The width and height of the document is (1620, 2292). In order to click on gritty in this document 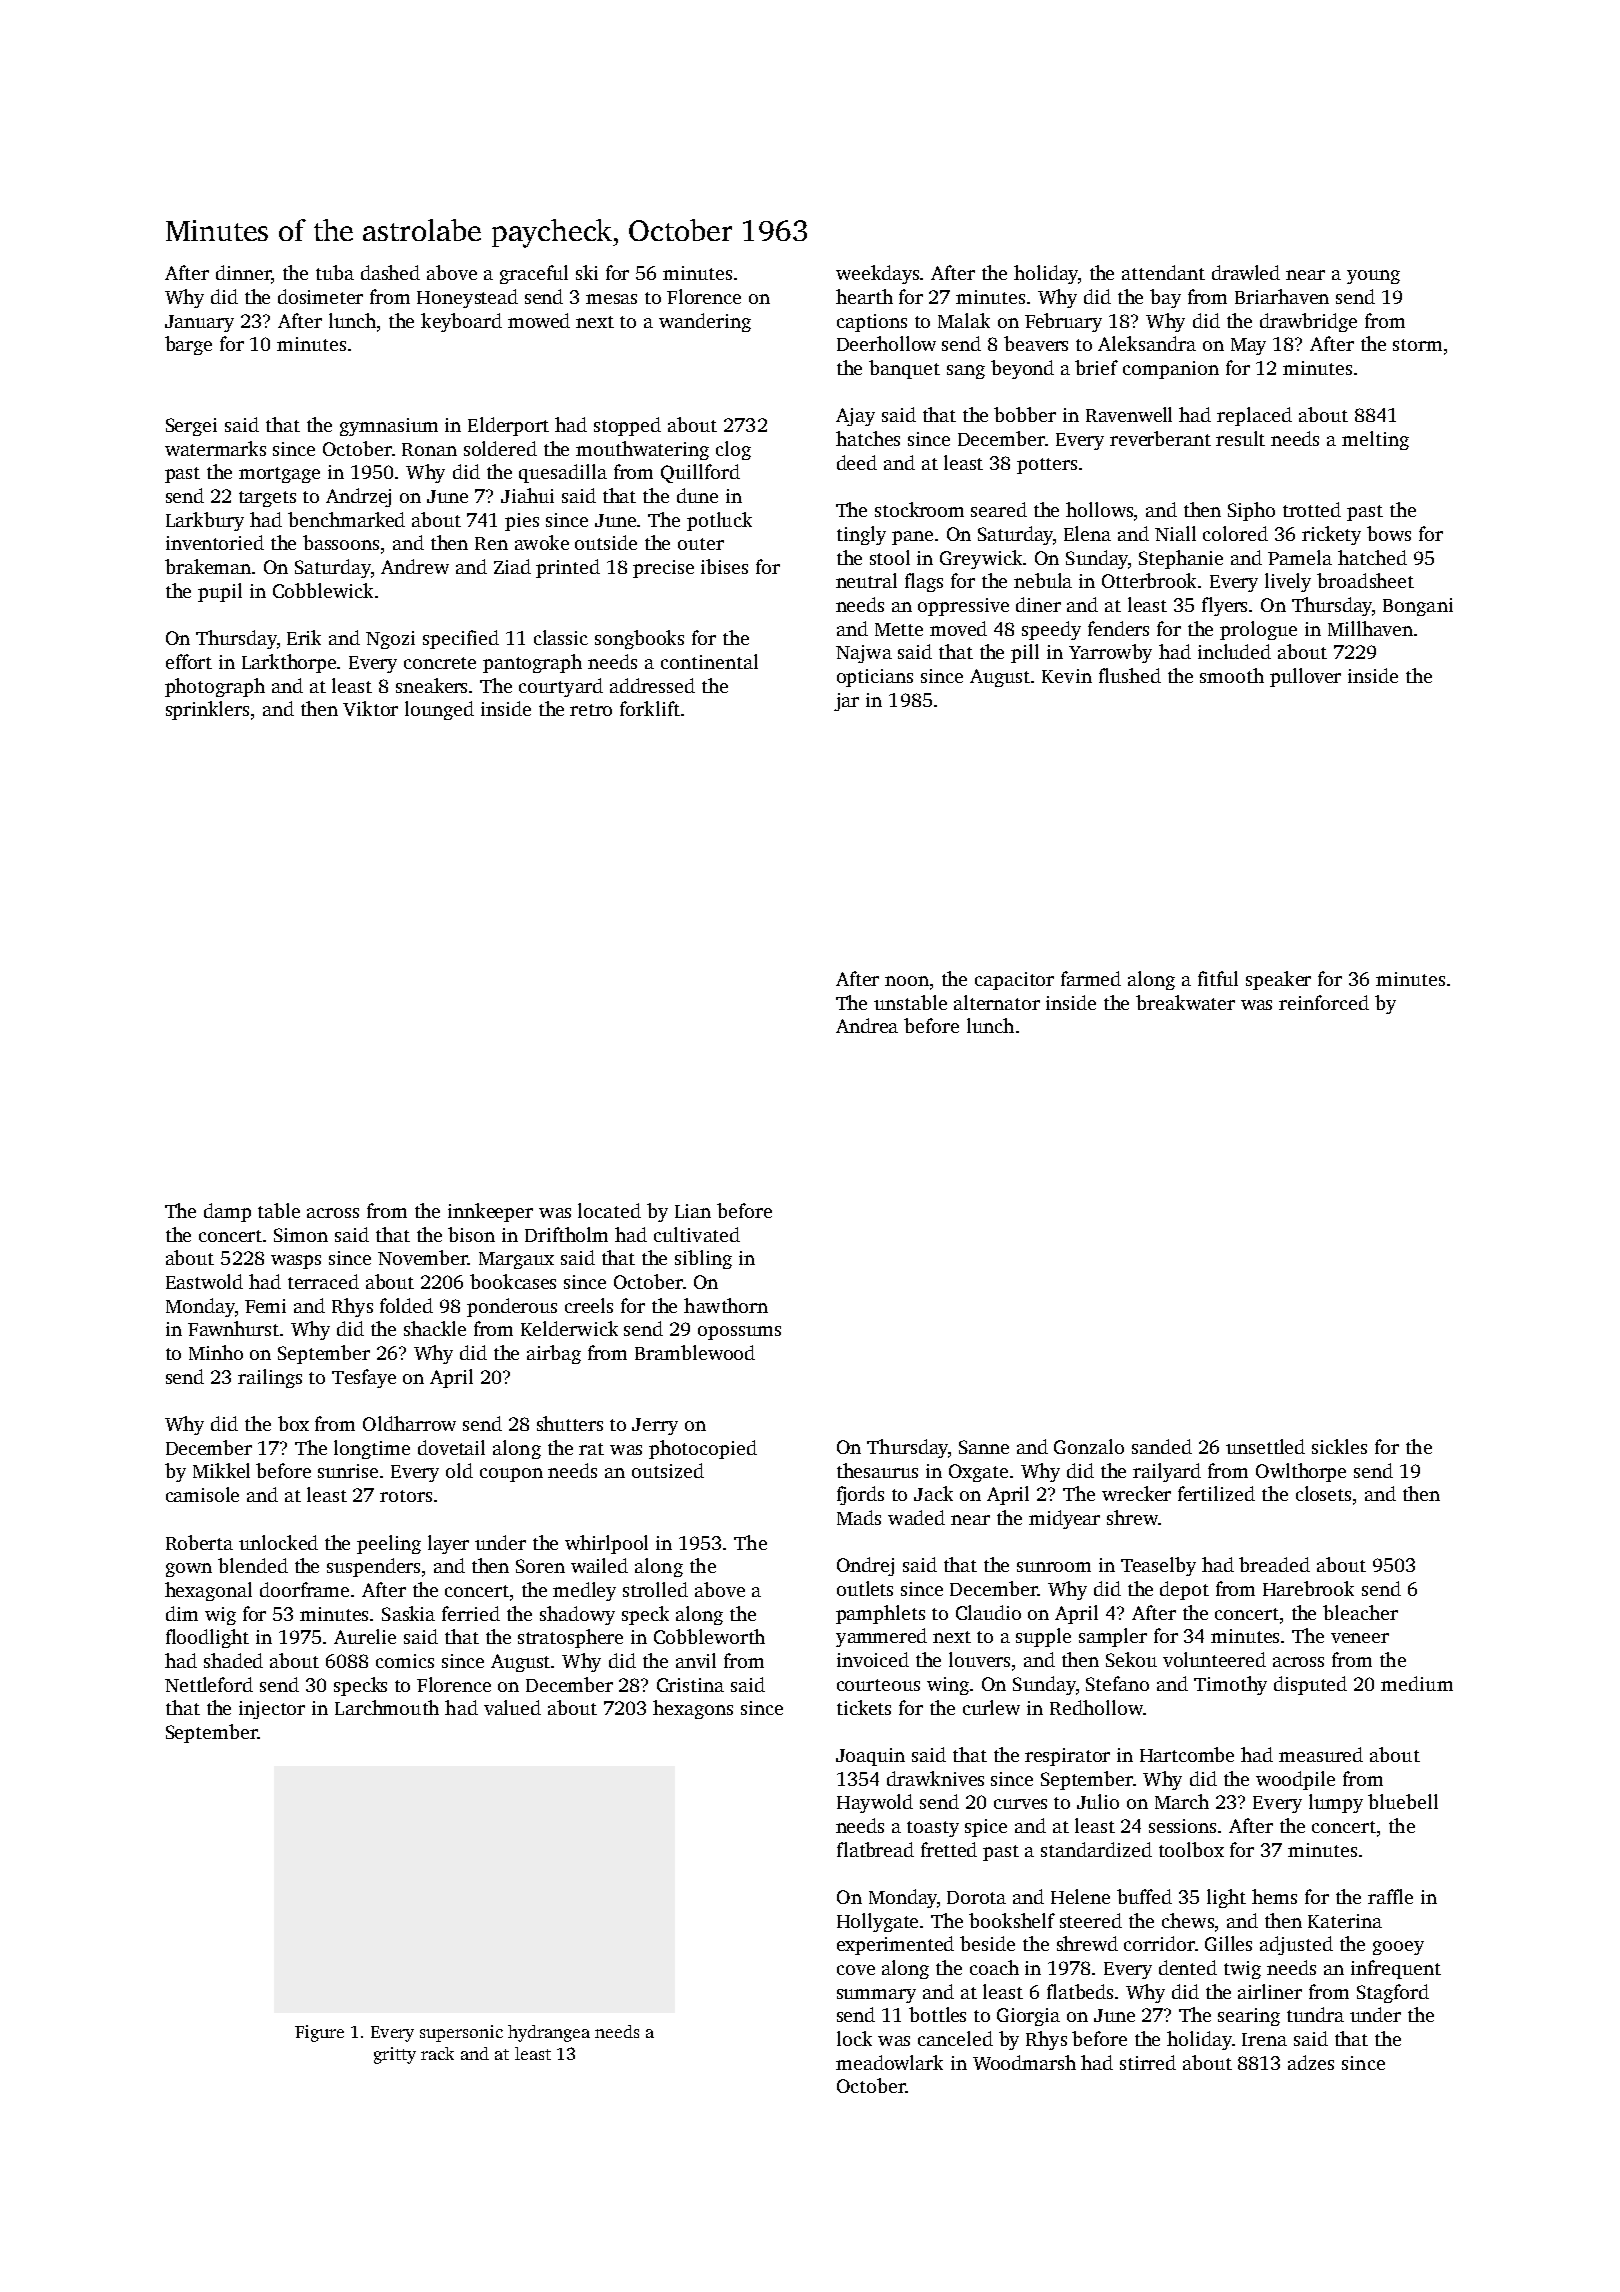, I will do `click(395, 2055)`.
